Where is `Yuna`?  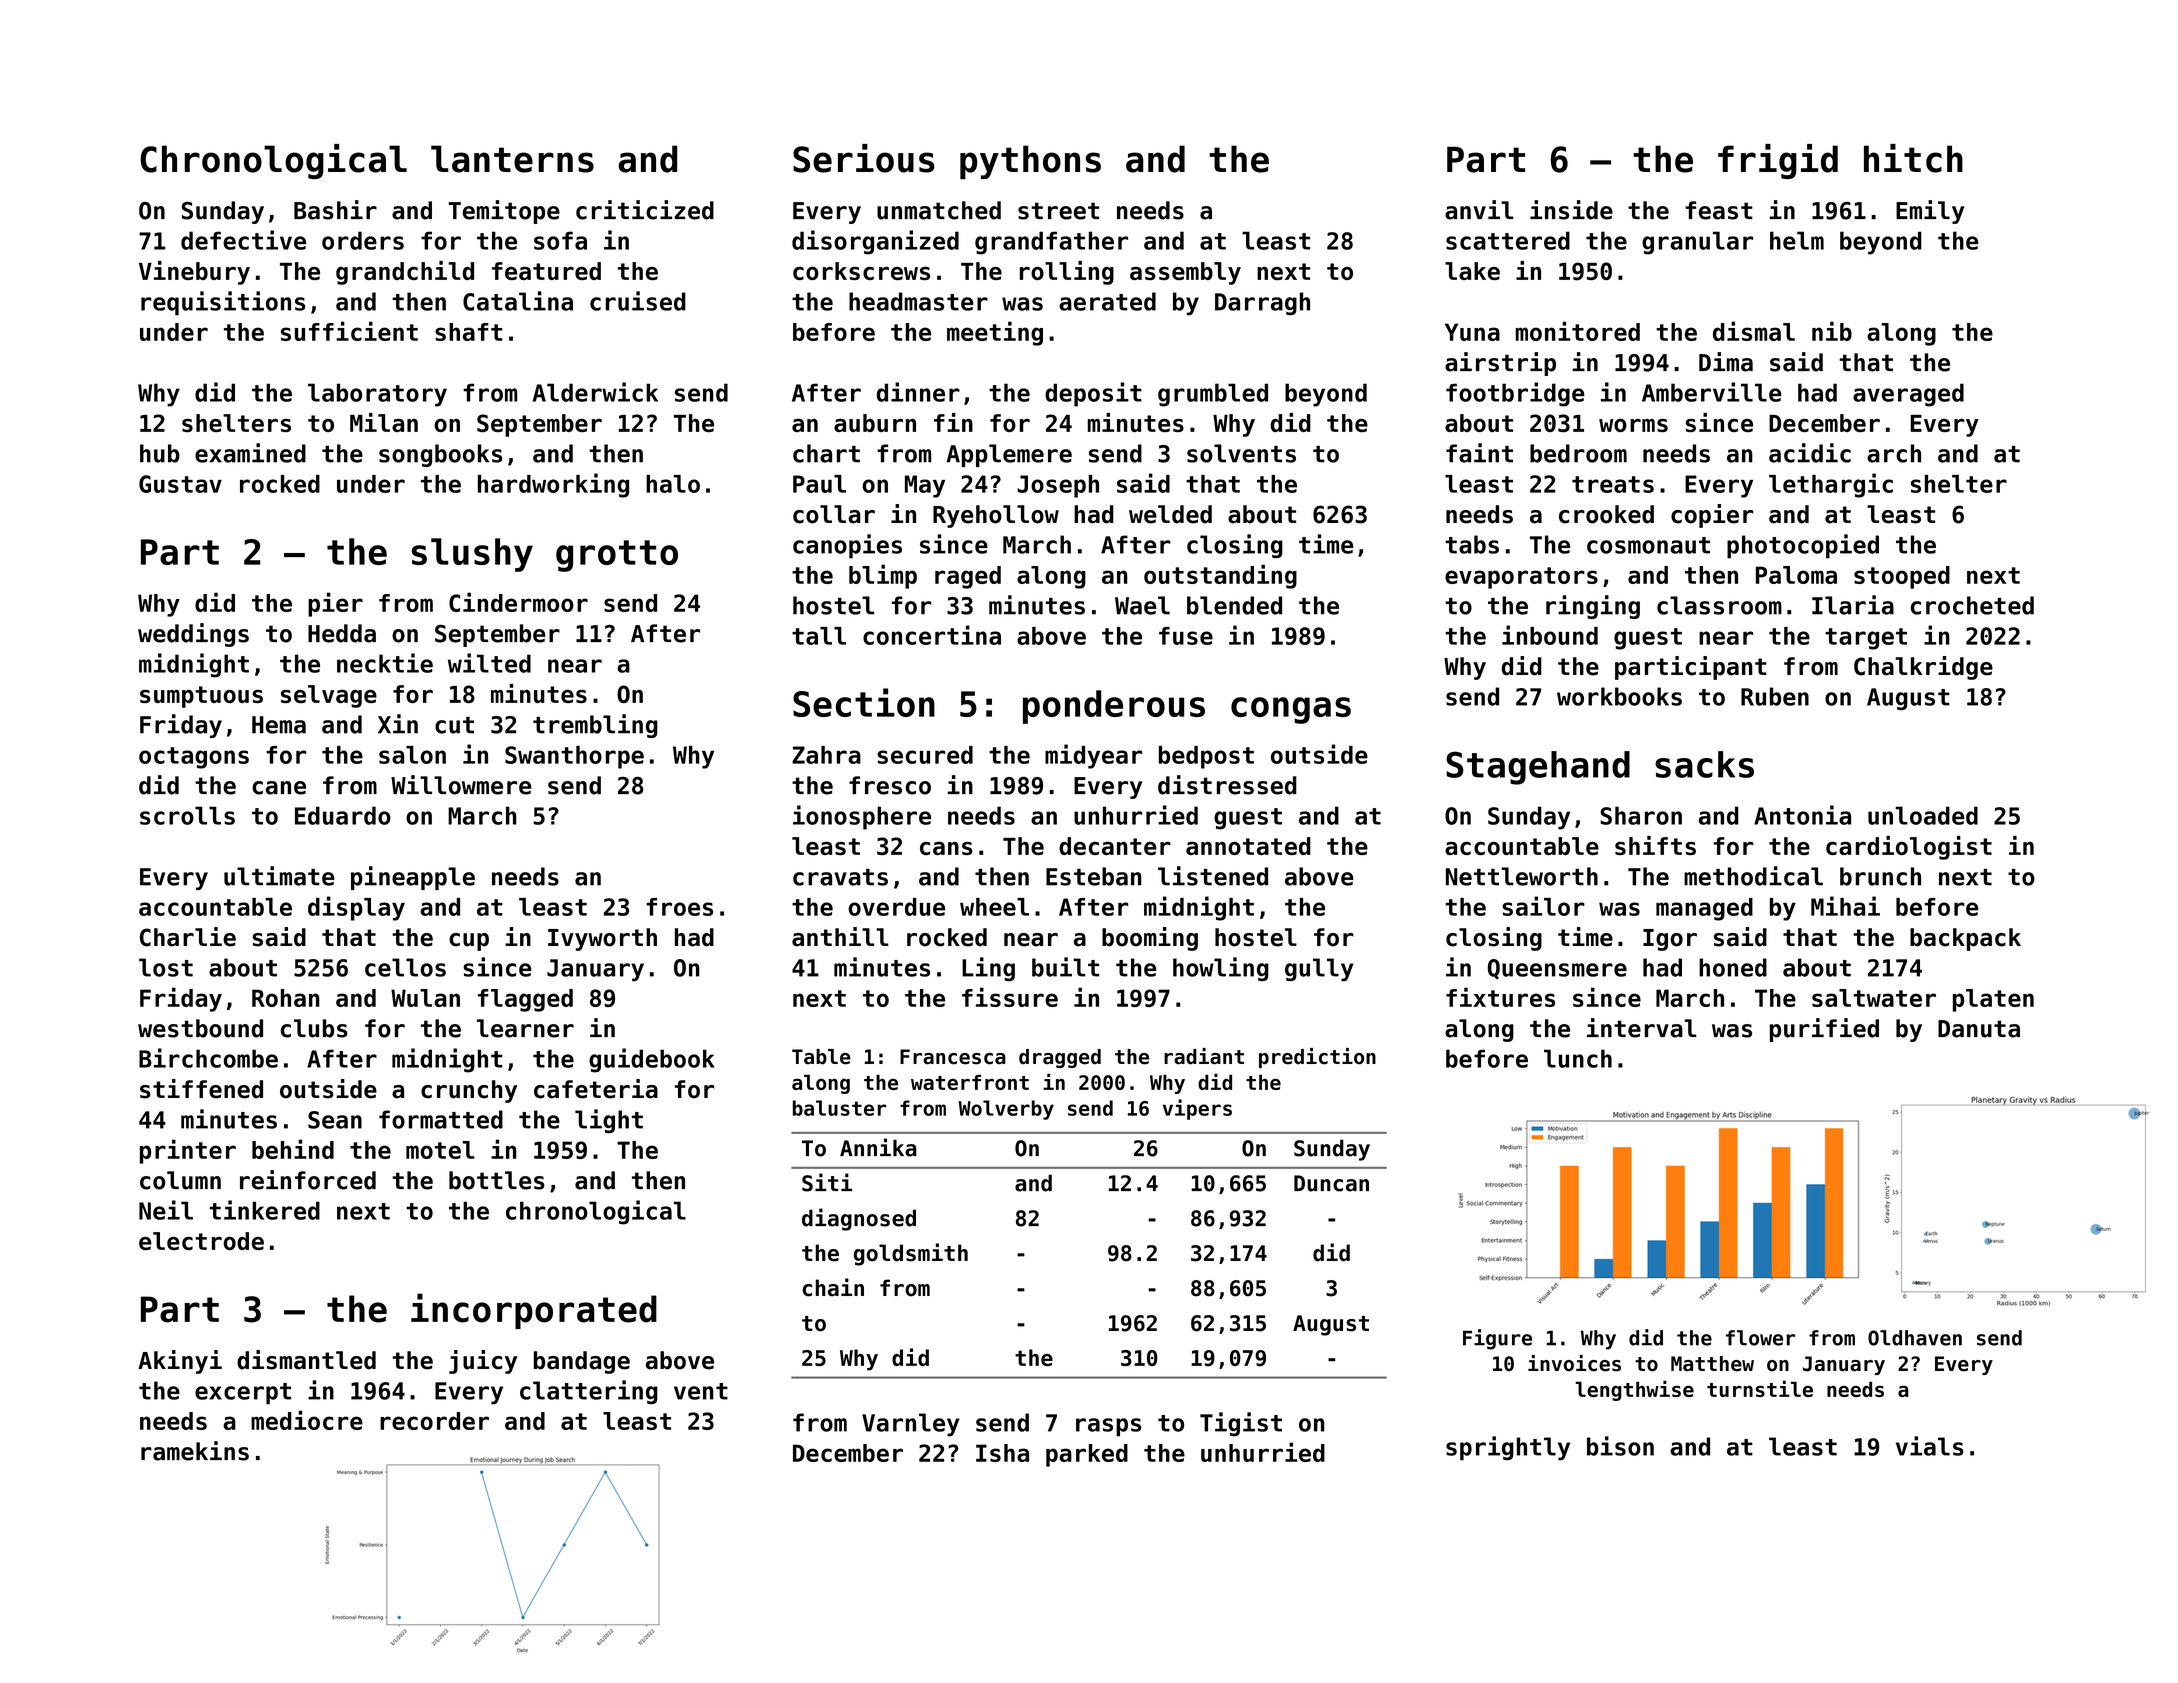 Yuna is located at coordinates (1472, 332).
